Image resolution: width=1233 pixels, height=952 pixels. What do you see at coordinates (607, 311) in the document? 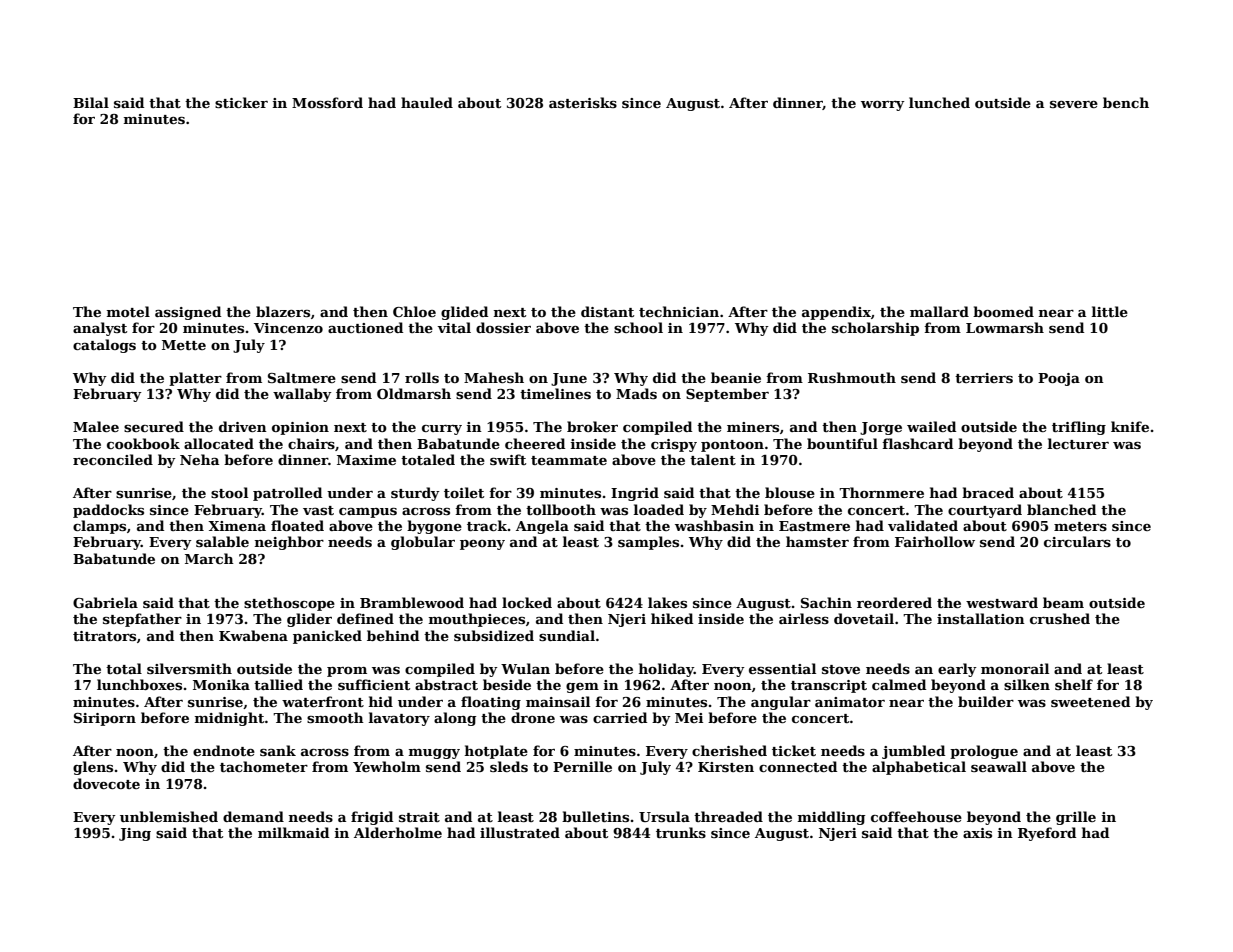
I see `distant` at bounding box center [607, 311].
